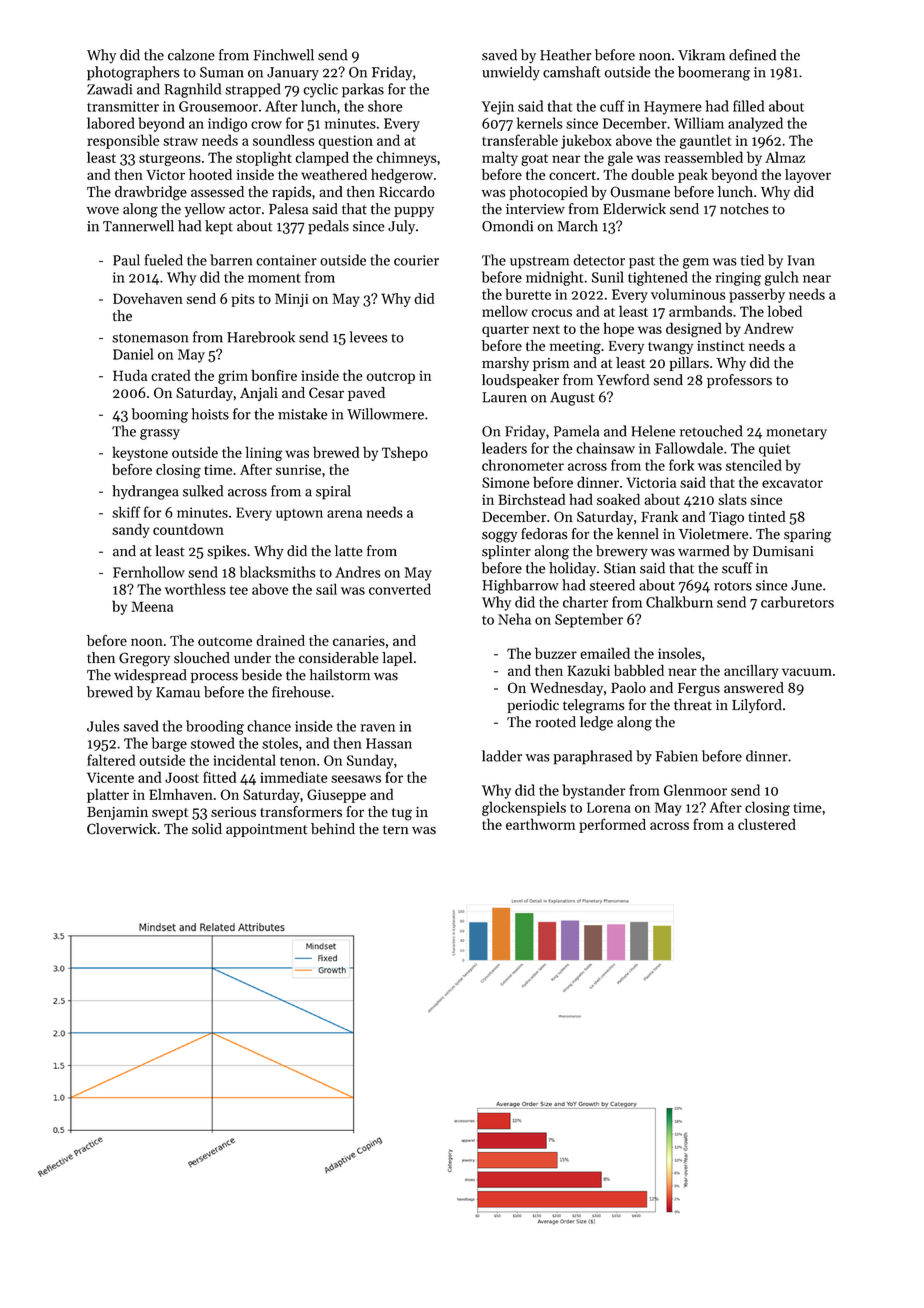  Describe the element at coordinates (504, 397) in the page. I see `Lauren` at that location.
